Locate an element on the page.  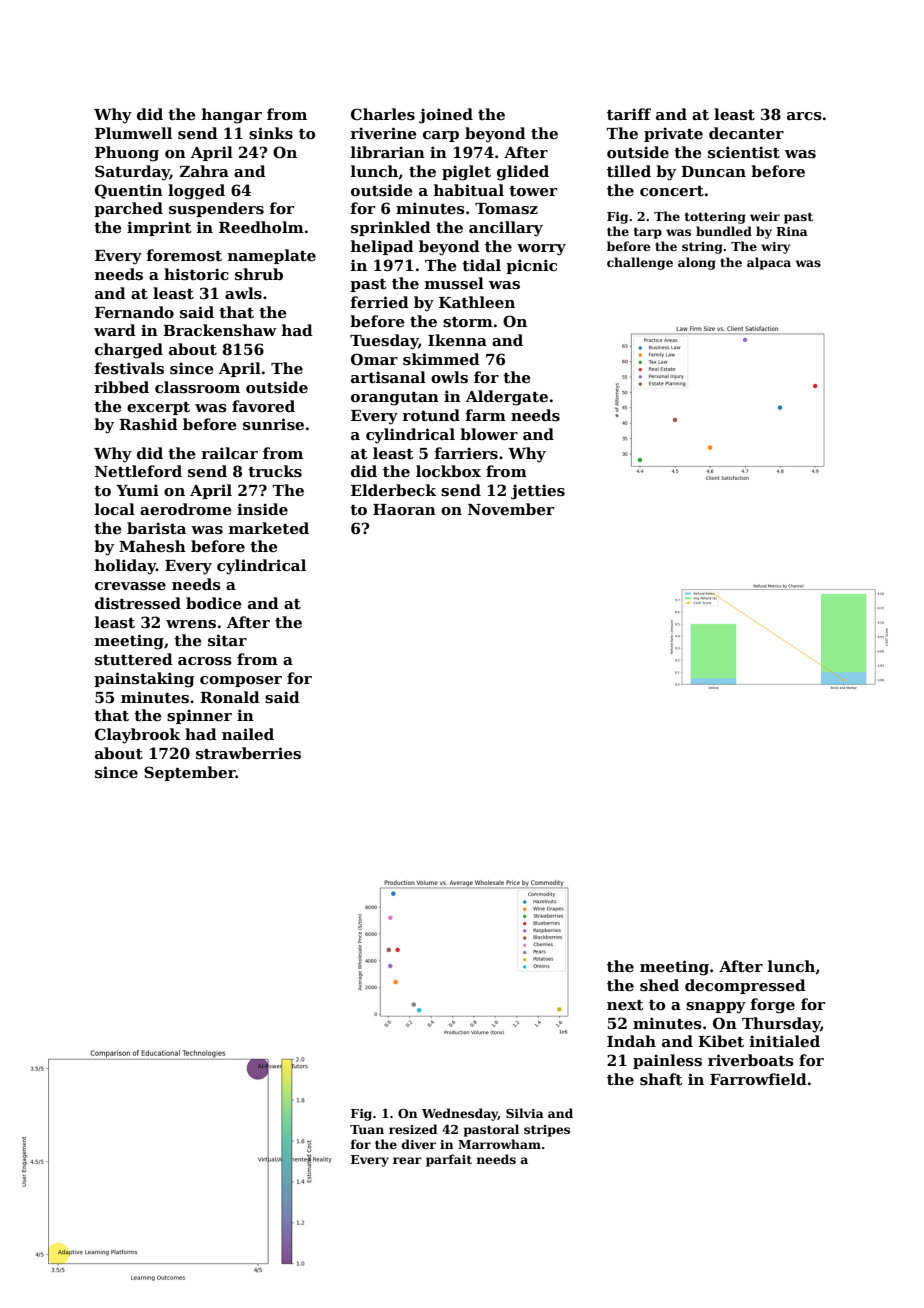
owls is located at coordinates (449, 377).
